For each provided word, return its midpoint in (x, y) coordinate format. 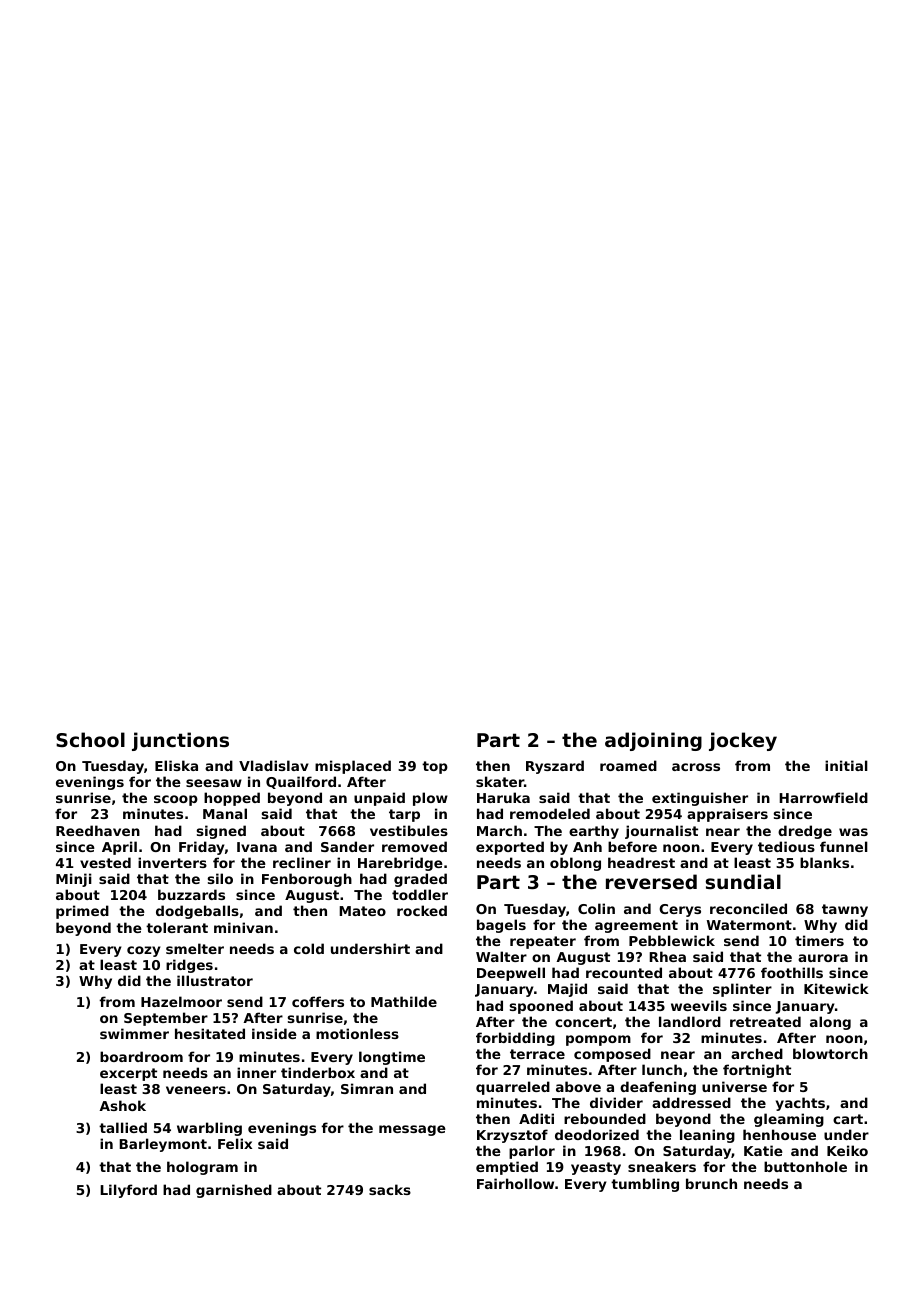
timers (819, 940)
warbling (209, 1129)
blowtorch (830, 1053)
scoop (176, 800)
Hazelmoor (181, 1001)
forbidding (515, 1039)
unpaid (379, 799)
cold (309, 948)
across (696, 767)
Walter (501, 956)
